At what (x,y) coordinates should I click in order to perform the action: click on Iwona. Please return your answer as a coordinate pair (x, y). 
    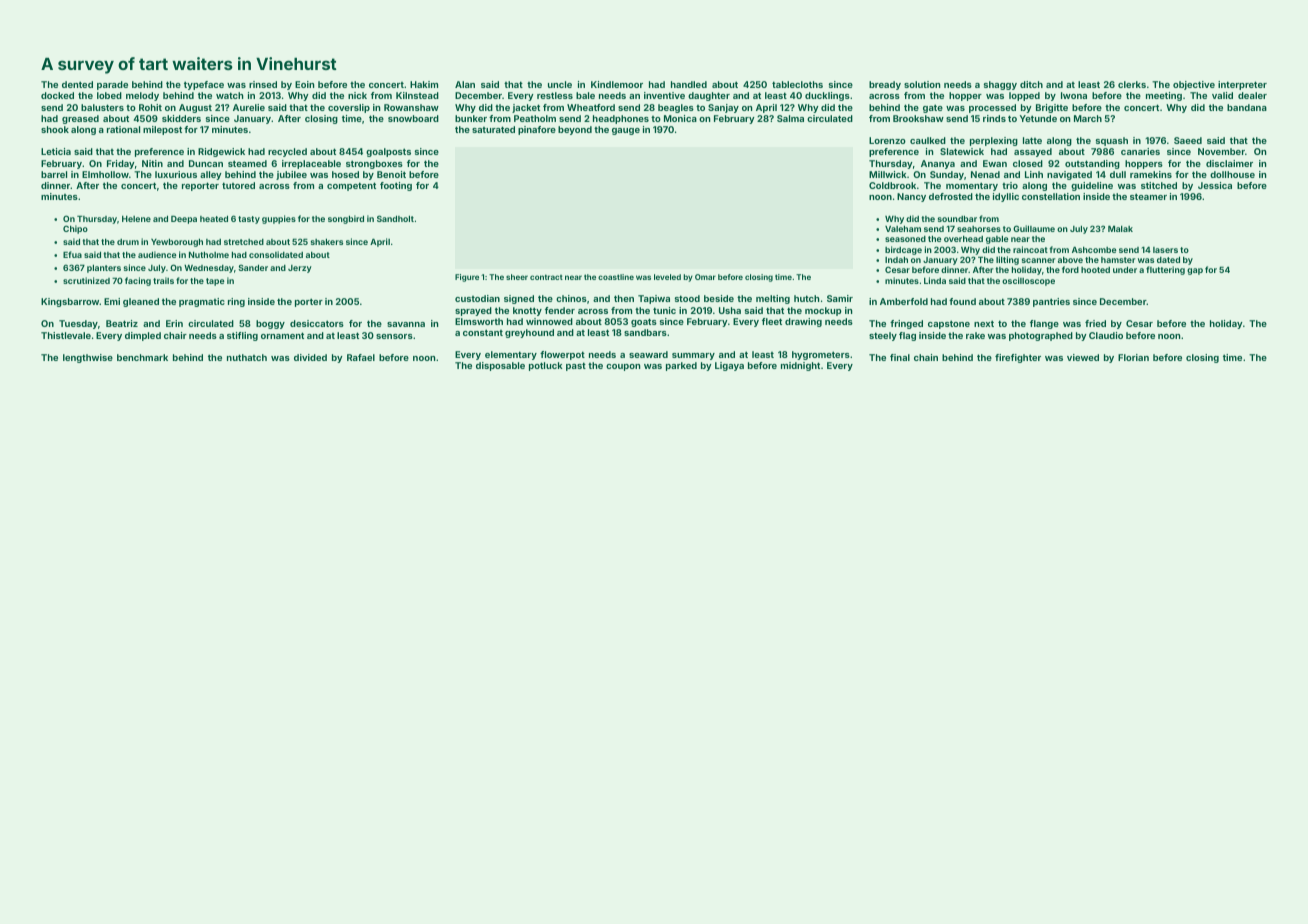
    Looking at the image, I should click on (1074, 95).
